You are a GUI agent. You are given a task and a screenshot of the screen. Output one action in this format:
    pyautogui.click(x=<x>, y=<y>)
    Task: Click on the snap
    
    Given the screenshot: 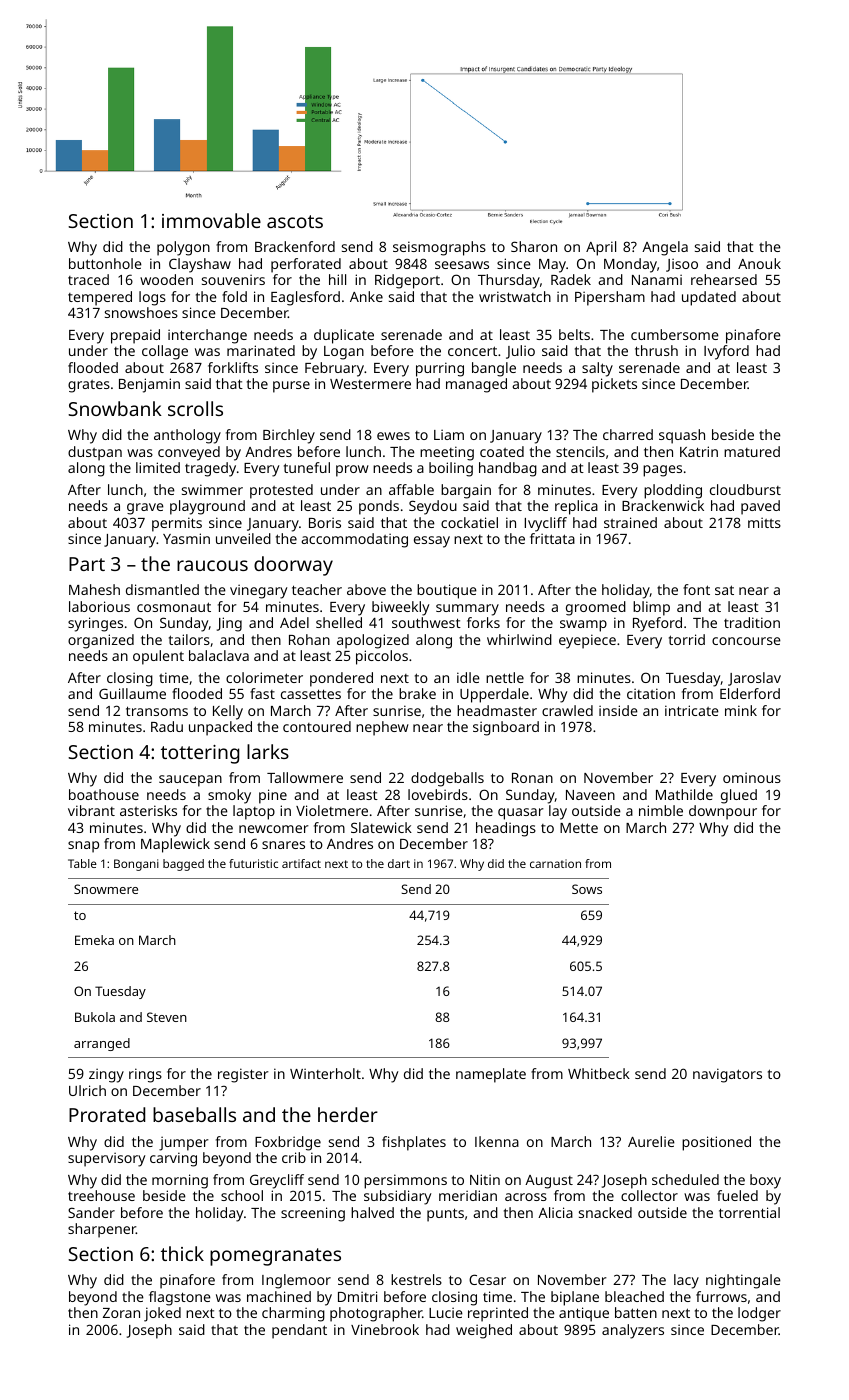 What is the action you would take?
    pyautogui.click(x=83, y=847)
